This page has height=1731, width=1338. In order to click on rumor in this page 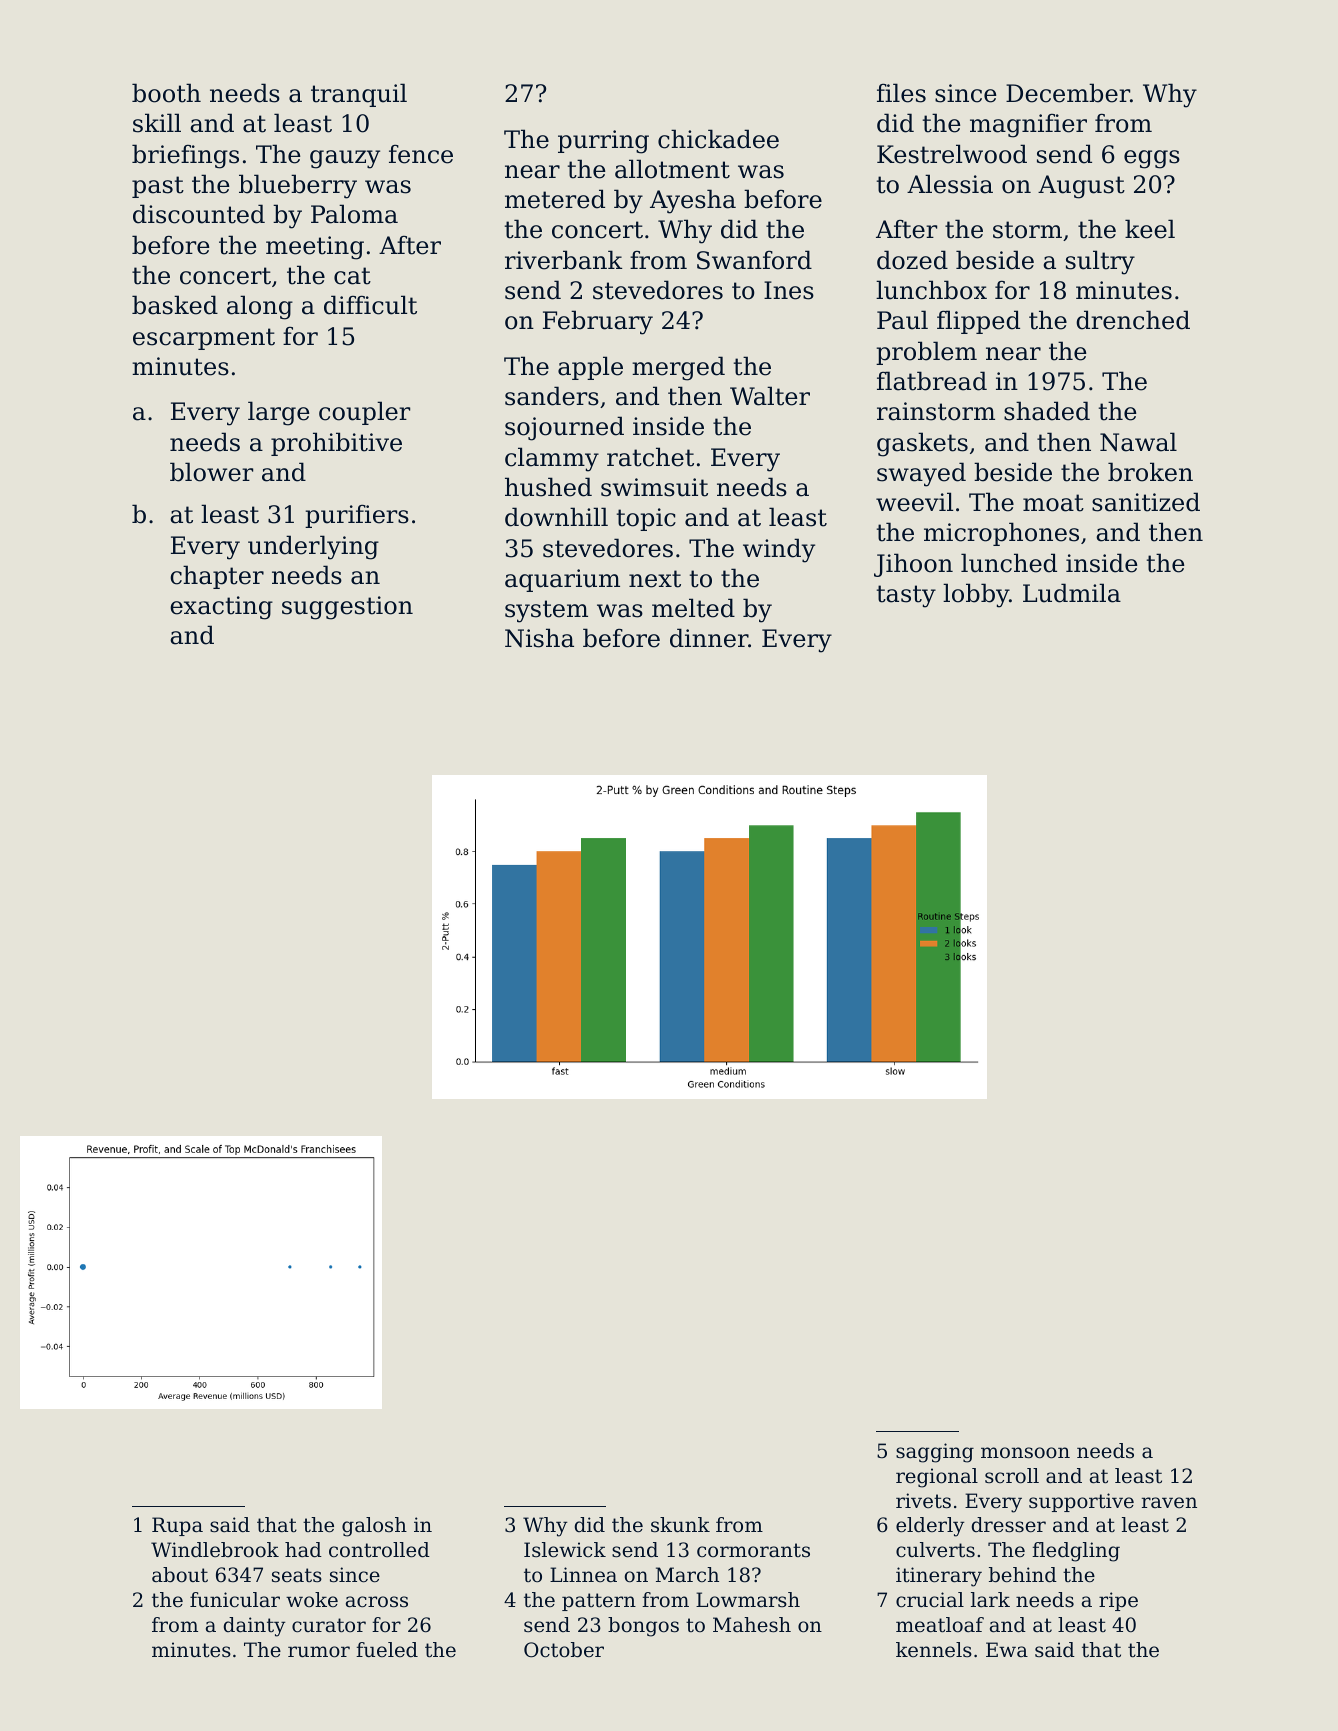, I will do `click(319, 1652)`.
